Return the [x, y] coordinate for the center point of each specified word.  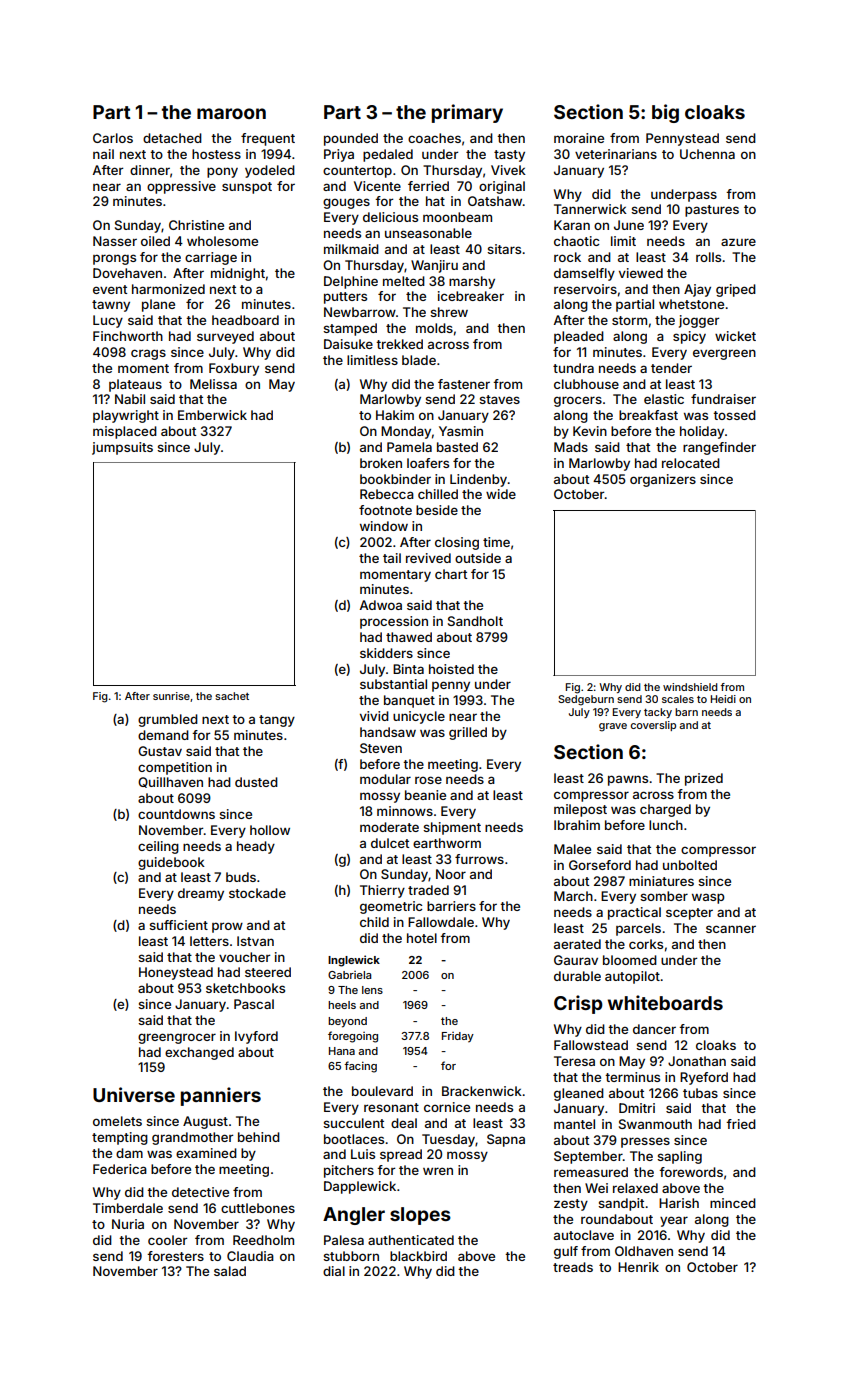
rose [428, 780]
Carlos [113, 138]
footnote [385, 510]
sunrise [171, 696]
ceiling [158, 847]
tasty [509, 156]
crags [148, 354]
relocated [691, 463]
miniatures [661, 881]
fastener [464, 384]
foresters [175, 1256]
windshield [690, 687]
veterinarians [616, 154]
